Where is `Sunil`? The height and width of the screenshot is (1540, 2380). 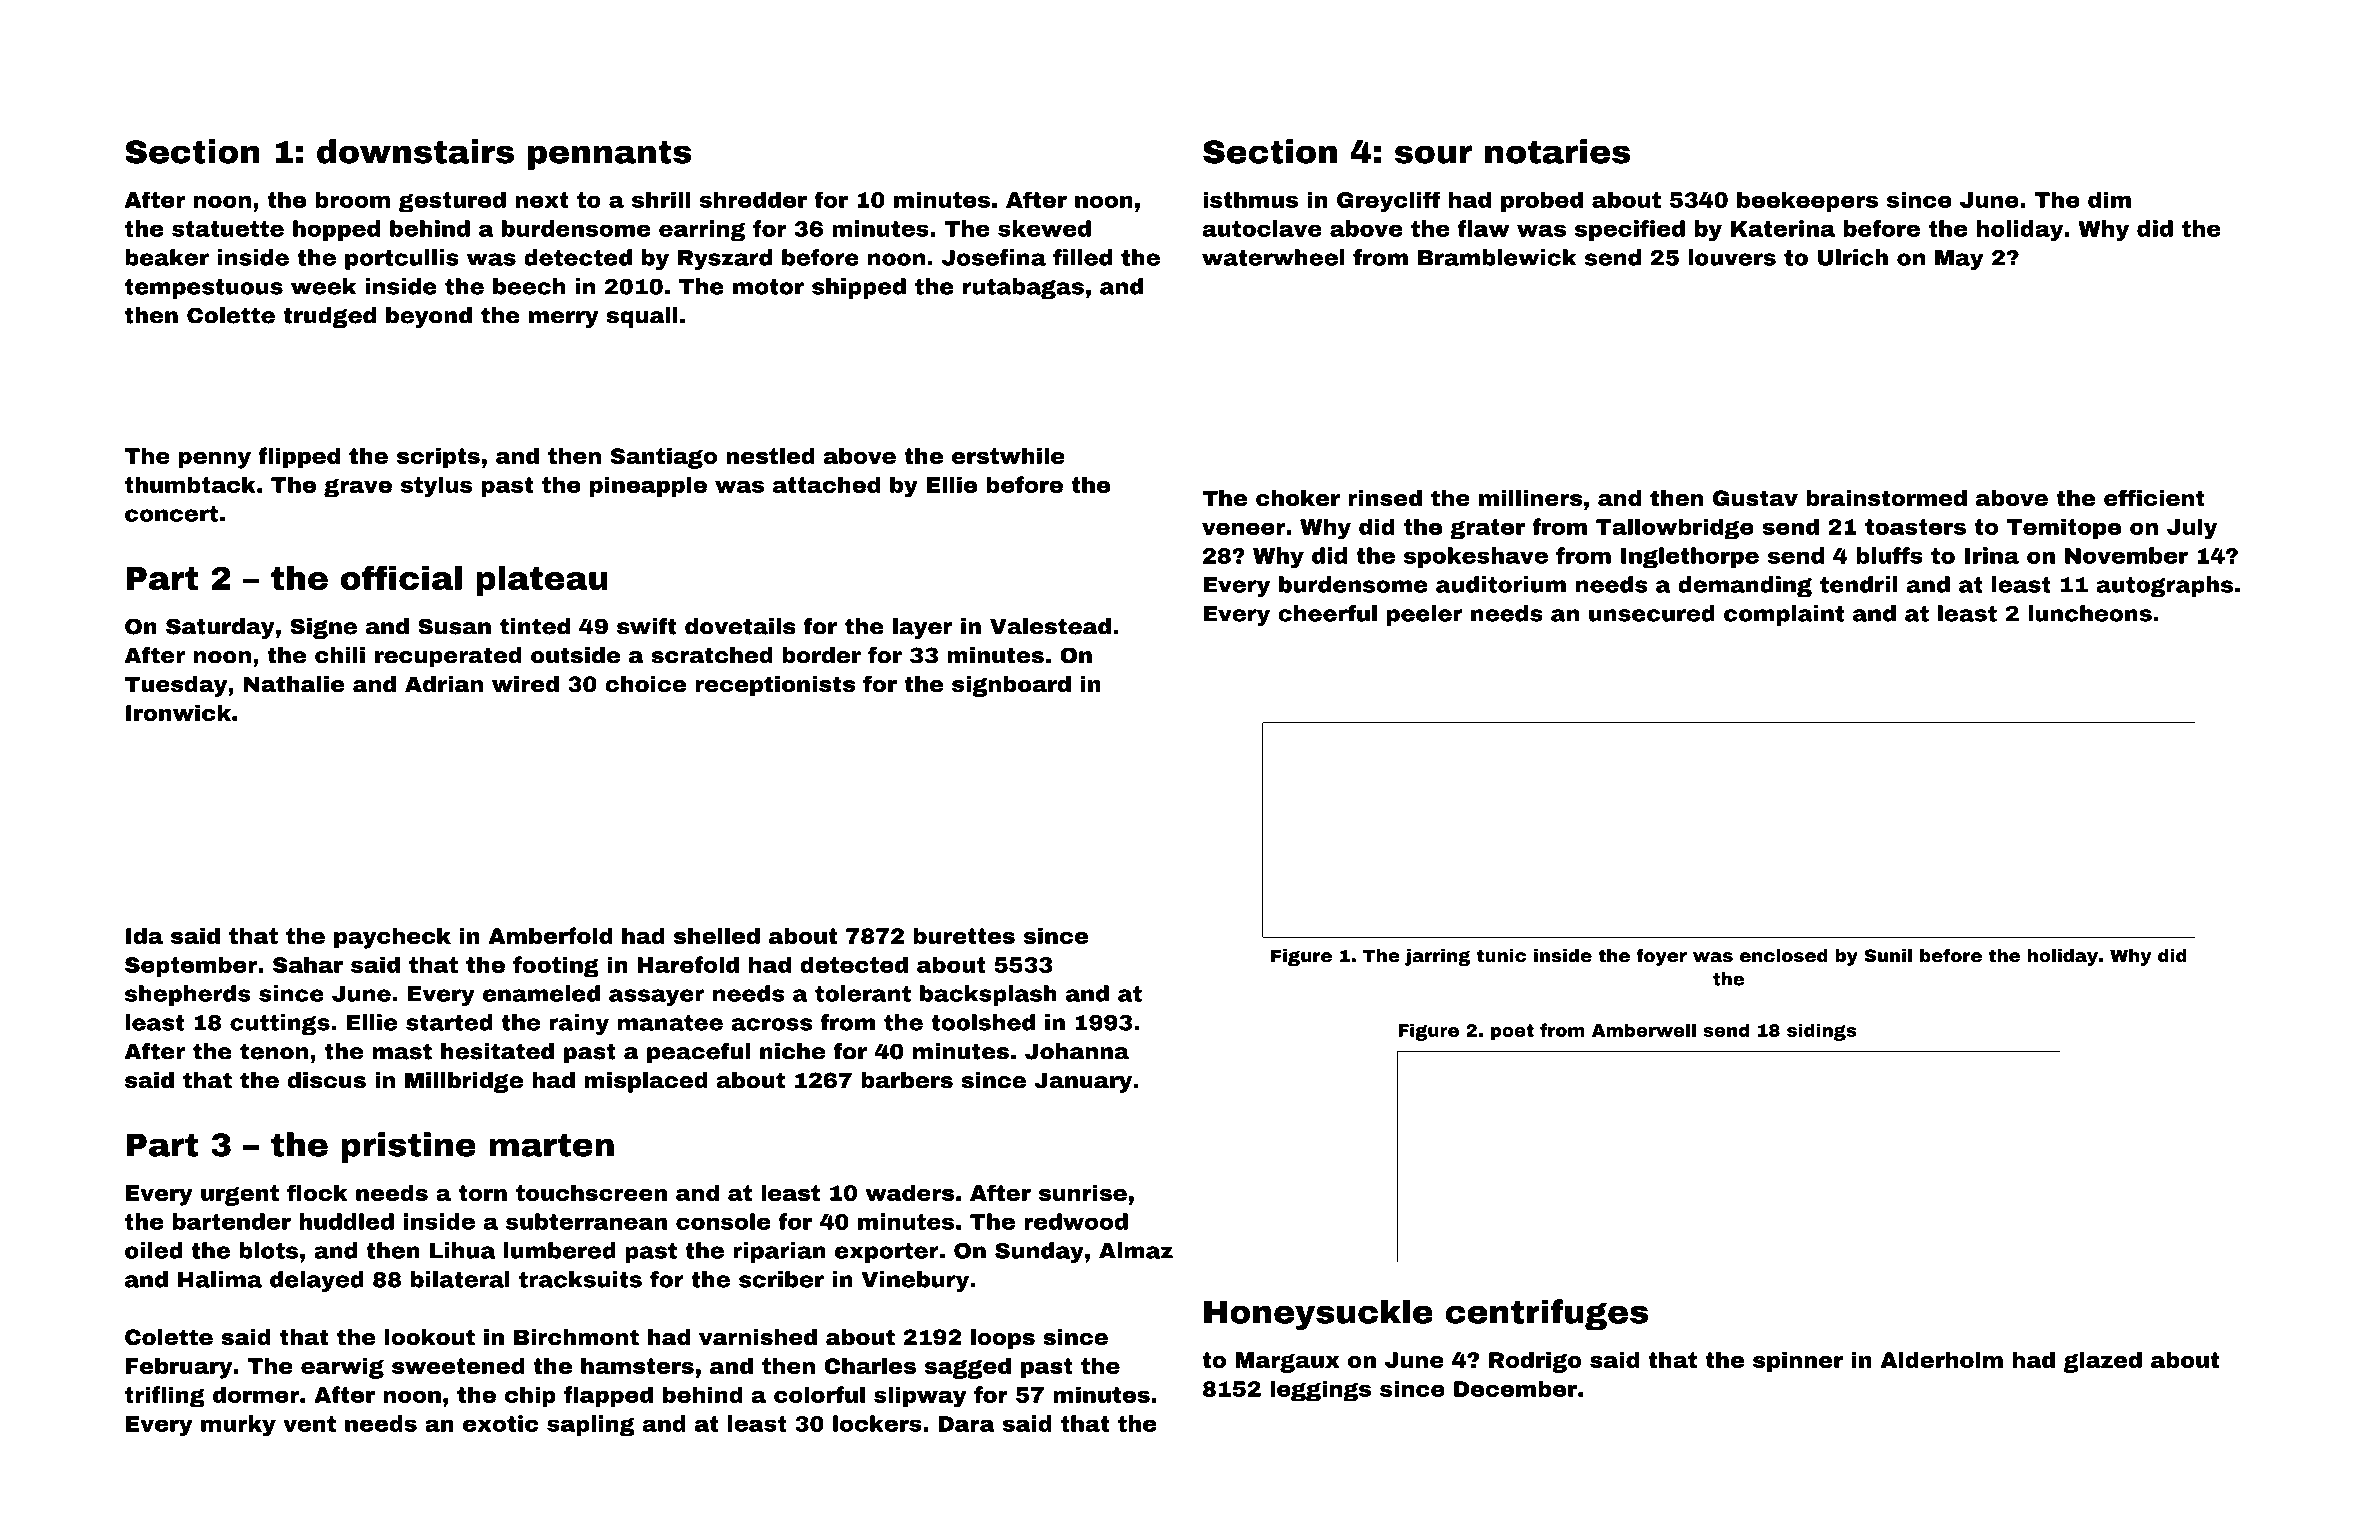
Sunil is located at coordinates (1888, 955).
